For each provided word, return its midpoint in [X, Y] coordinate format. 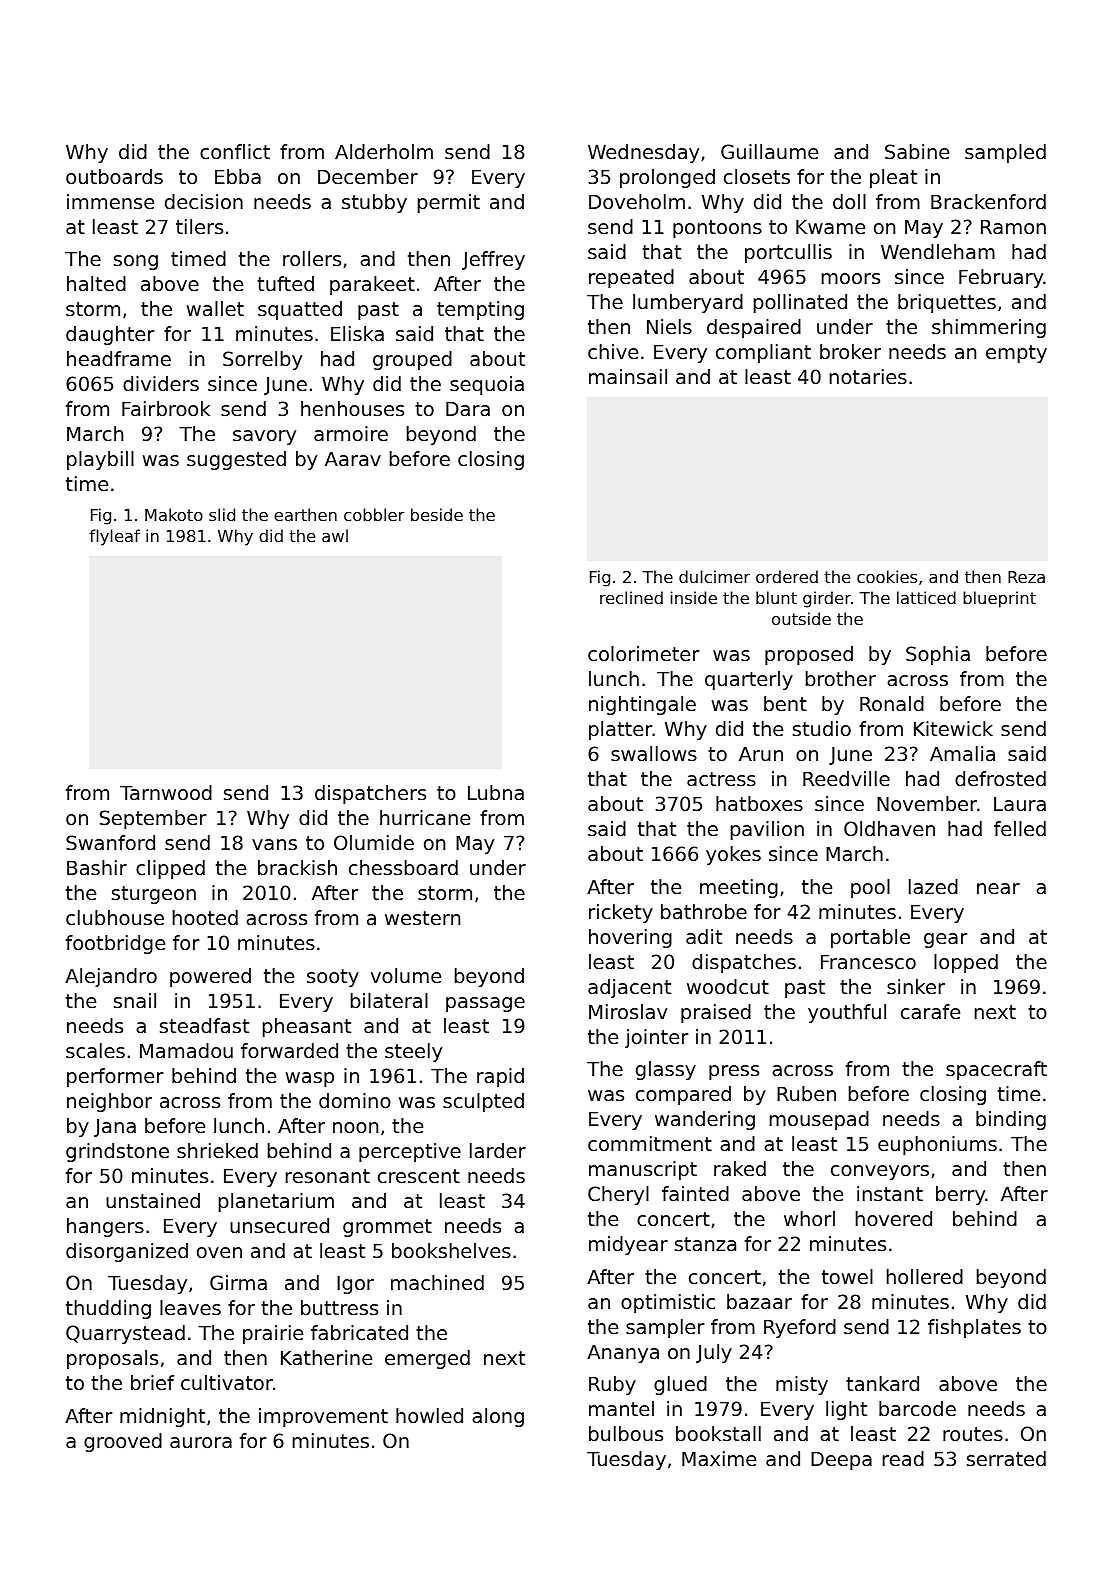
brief [152, 1383]
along [498, 1417]
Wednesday [643, 153]
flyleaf [114, 537]
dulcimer [714, 576]
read [903, 1459]
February [1001, 278]
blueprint [999, 599]
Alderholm [384, 152]
